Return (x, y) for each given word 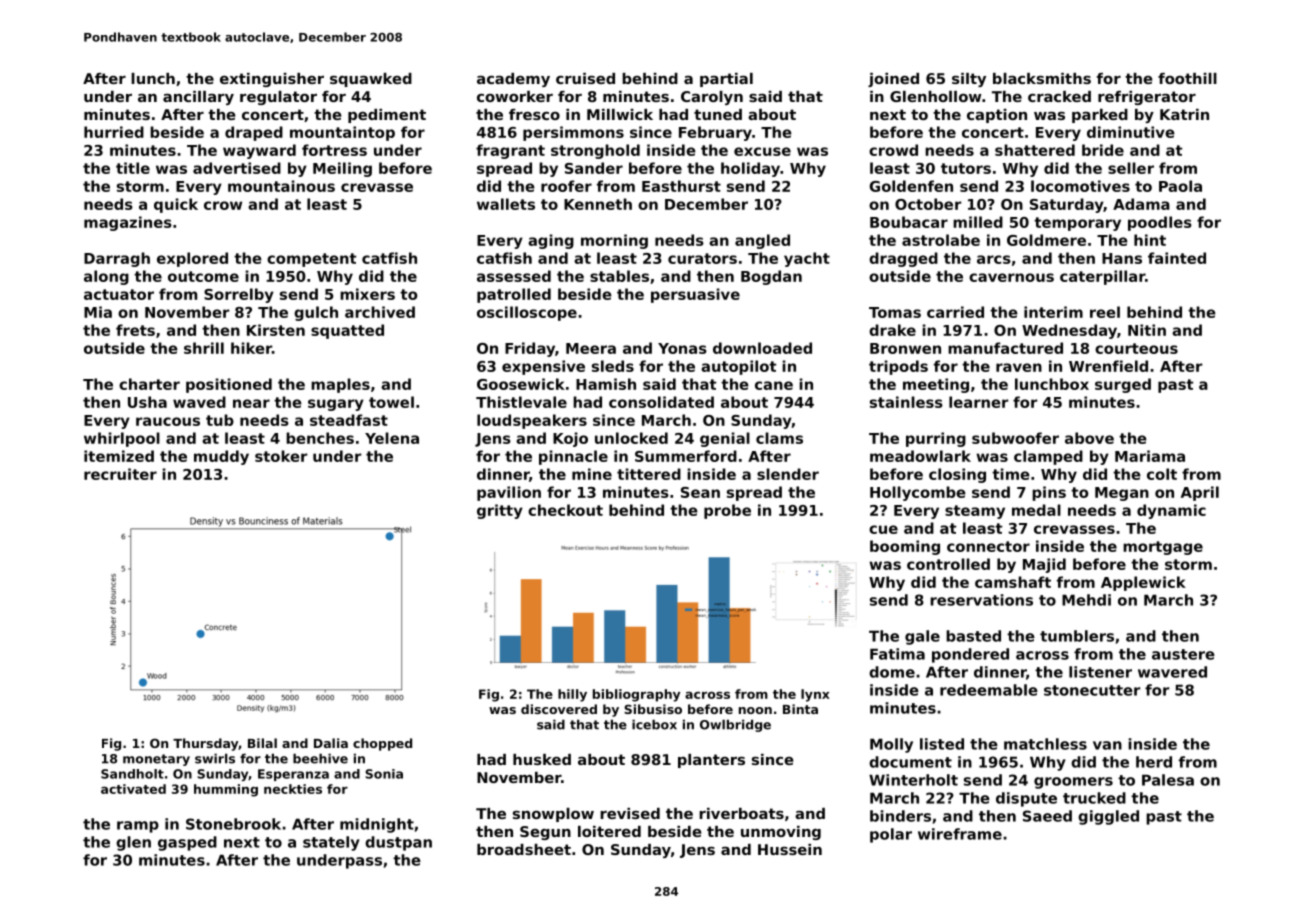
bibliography (636, 695)
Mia (98, 312)
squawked (371, 80)
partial (726, 80)
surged (1123, 385)
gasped (187, 843)
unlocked (631, 438)
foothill (1187, 78)
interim (1053, 312)
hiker (251, 348)
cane (774, 385)
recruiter (120, 474)
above (1089, 438)
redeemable (989, 690)
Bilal (262, 743)
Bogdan (771, 277)
